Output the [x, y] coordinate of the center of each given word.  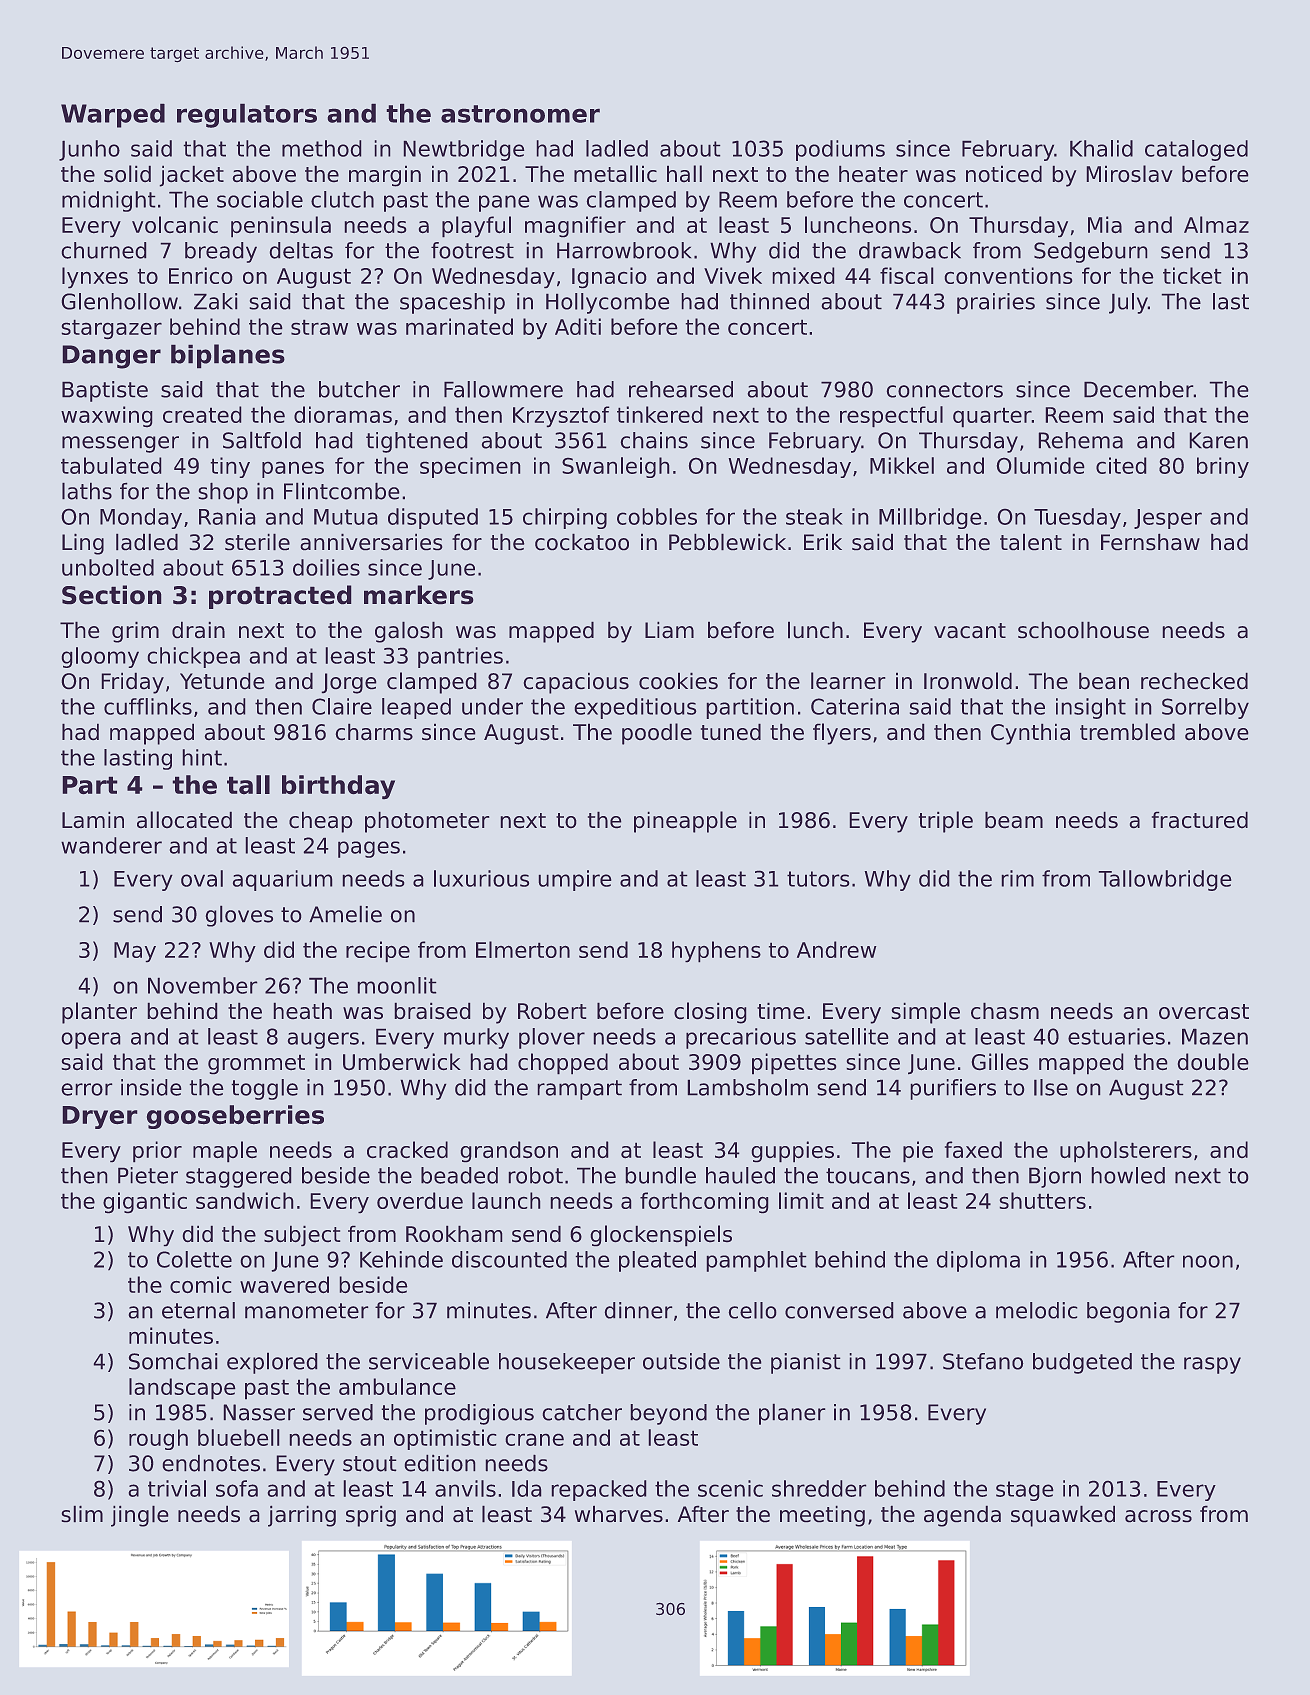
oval [202, 878]
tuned [731, 732]
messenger [120, 444]
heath [302, 1011]
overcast [1204, 1012]
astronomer [520, 114]
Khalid [1101, 148]
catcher [582, 1412]
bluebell [239, 1437]
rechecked [1194, 681]
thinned [769, 301]
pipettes [794, 1064]
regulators [247, 115]
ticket [1192, 275]
